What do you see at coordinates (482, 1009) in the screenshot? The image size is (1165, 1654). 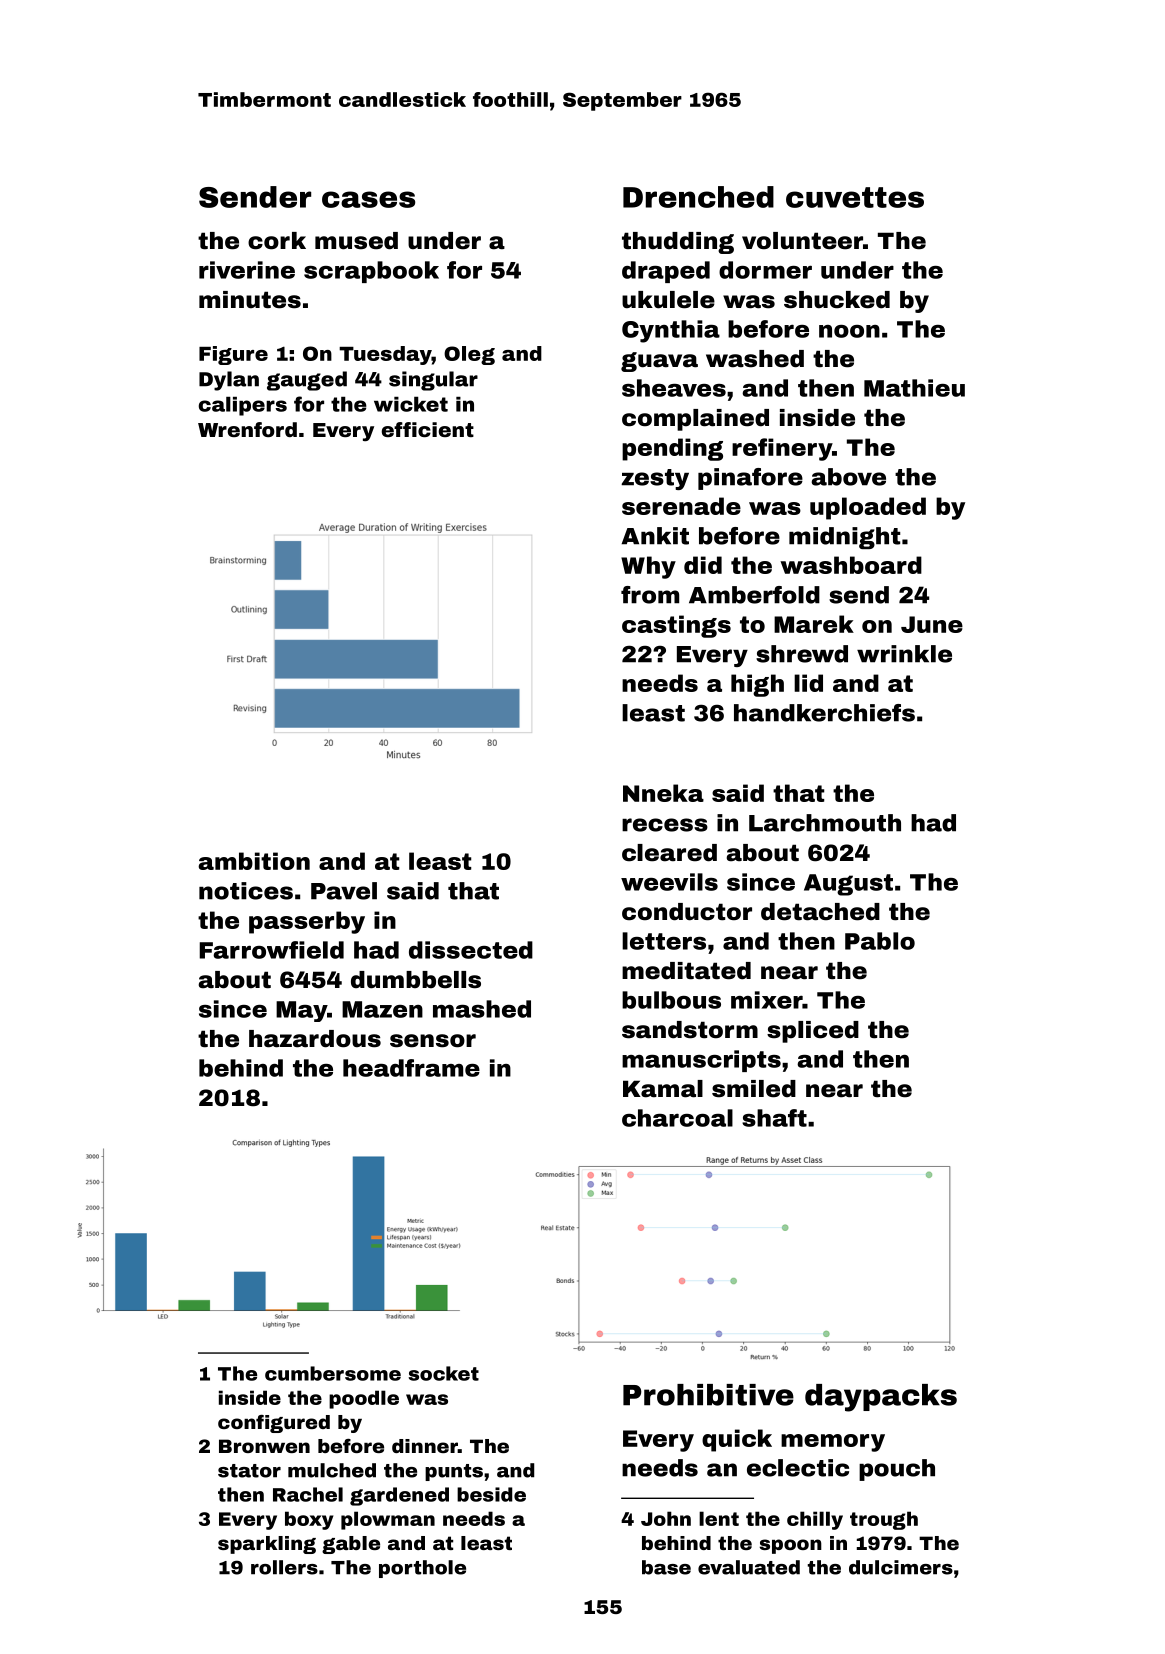 I see `mashed` at bounding box center [482, 1009].
